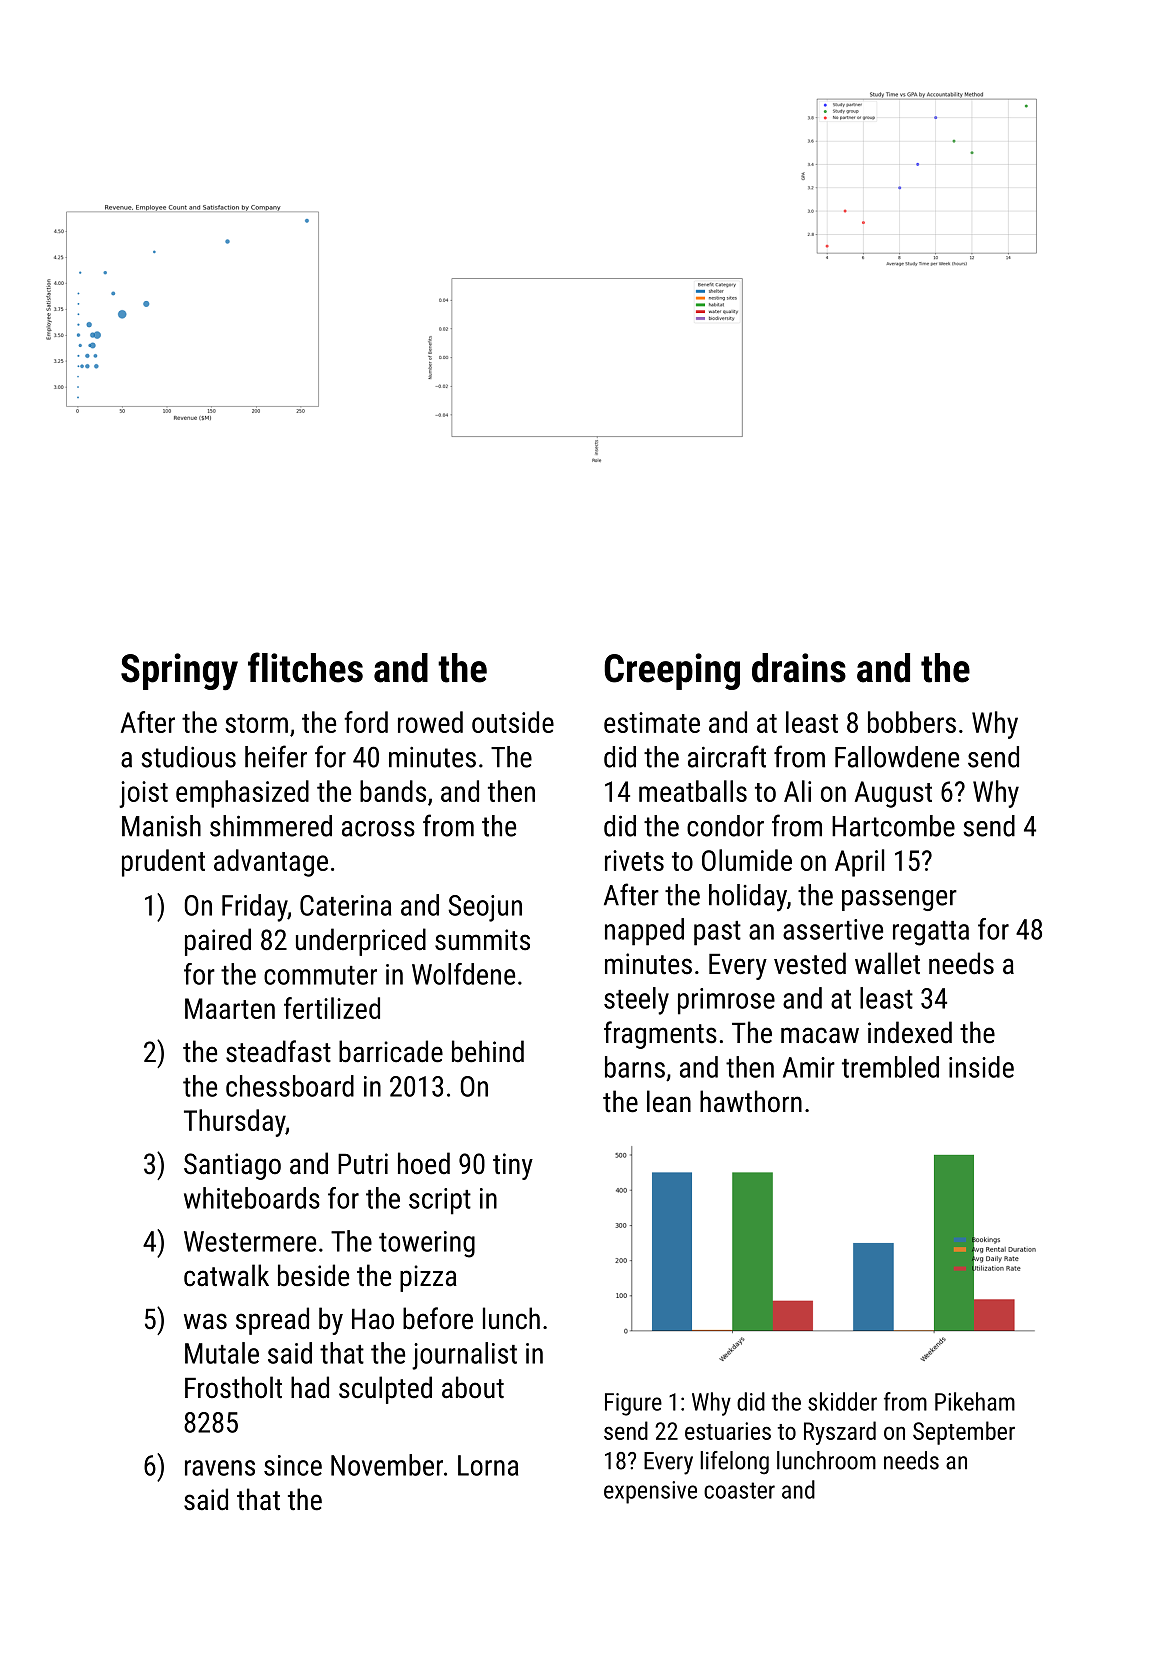 Image resolution: width=1165 pixels, height=1654 pixels. What do you see at coordinates (912, 722) in the document?
I see `bobbers` at bounding box center [912, 722].
